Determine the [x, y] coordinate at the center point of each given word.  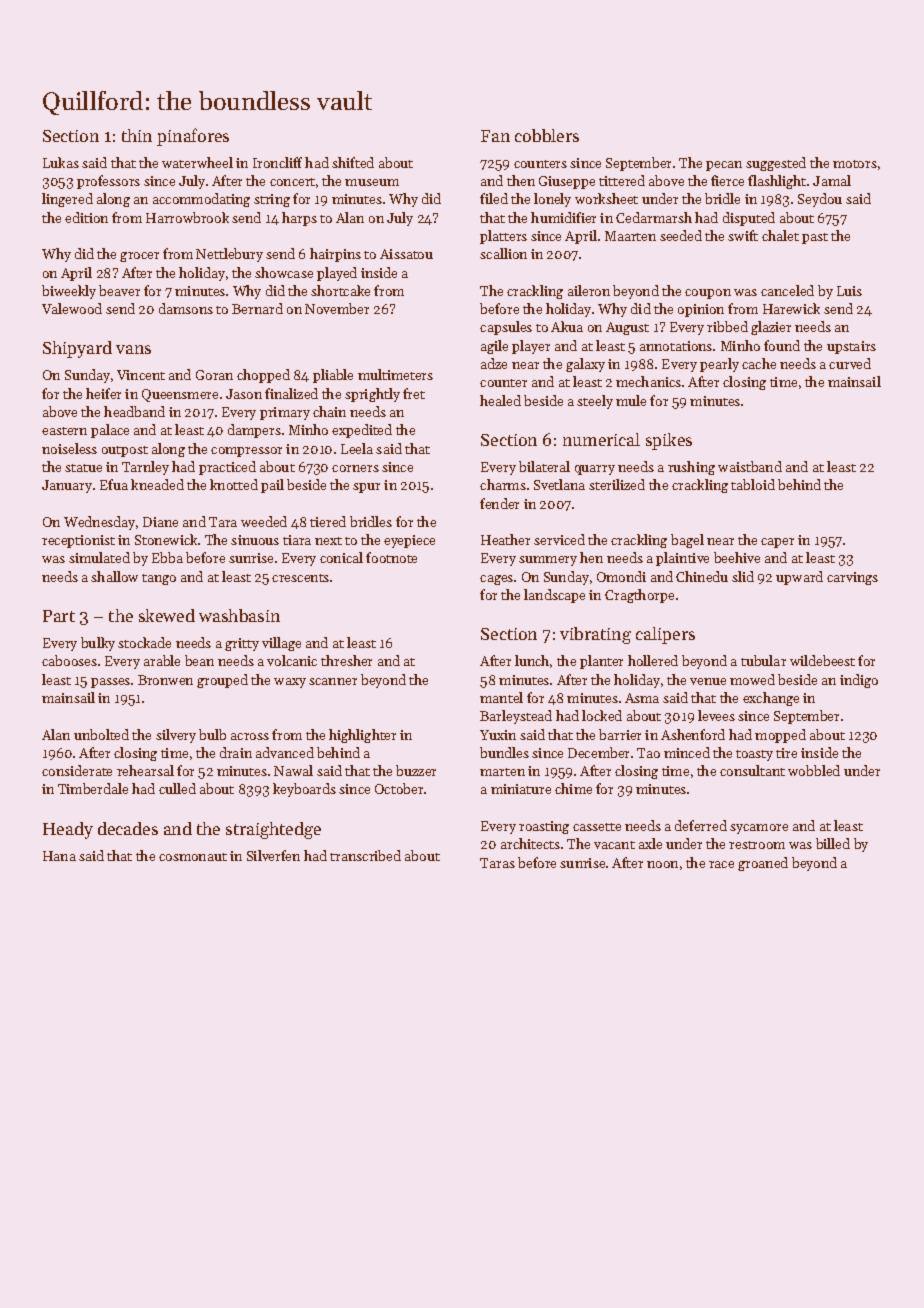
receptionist [78, 541]
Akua [567, 326]
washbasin [239, 615]
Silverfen [273, 855]
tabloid [753, 484]
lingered [67, 200]
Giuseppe [567, 182]
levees [716, 715]
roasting [544, 827]
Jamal [832, 180]
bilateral [544, 466]
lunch [532, 660]
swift [743, 235]
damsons [186, 308]
